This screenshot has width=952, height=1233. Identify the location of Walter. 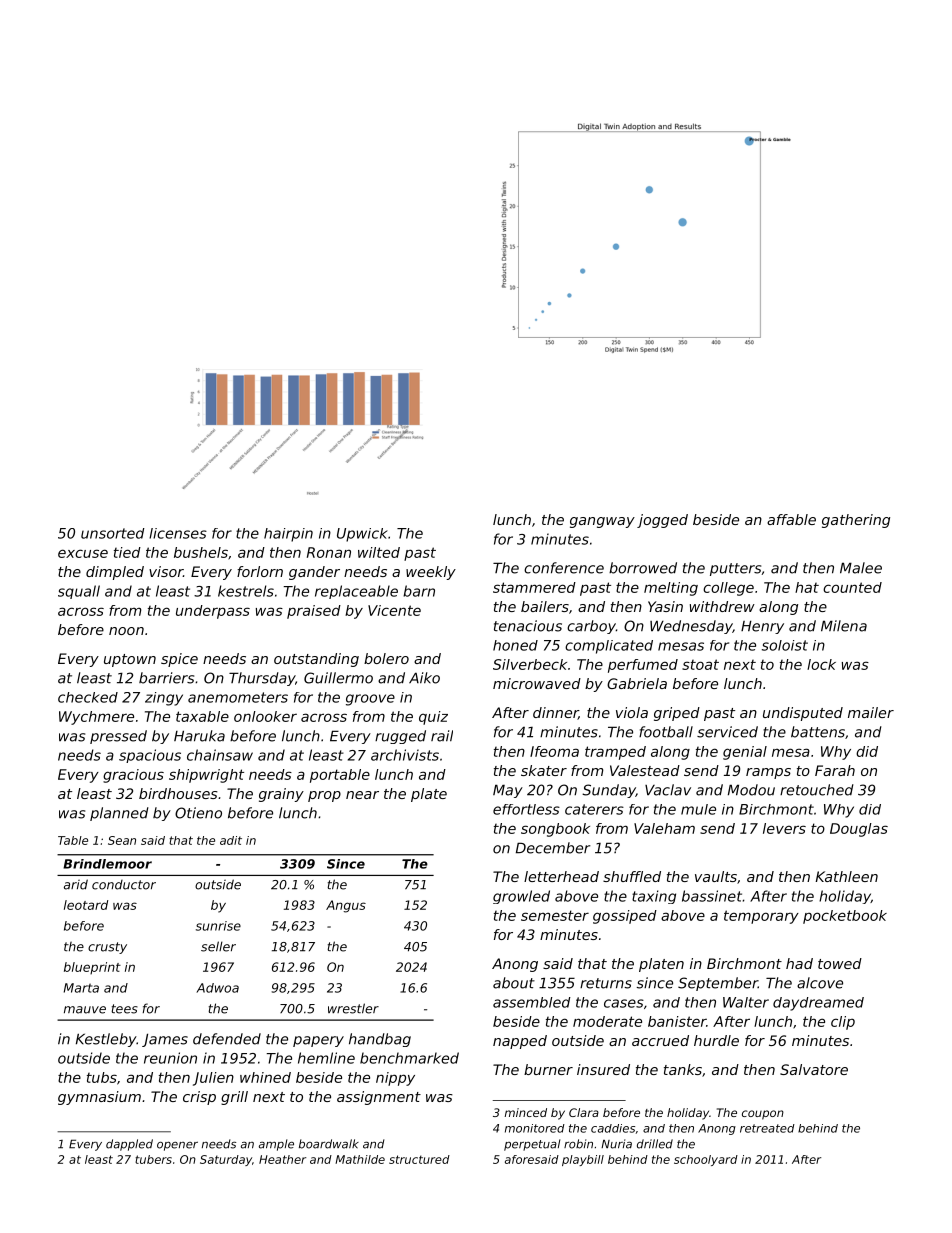
(746, 1002).
